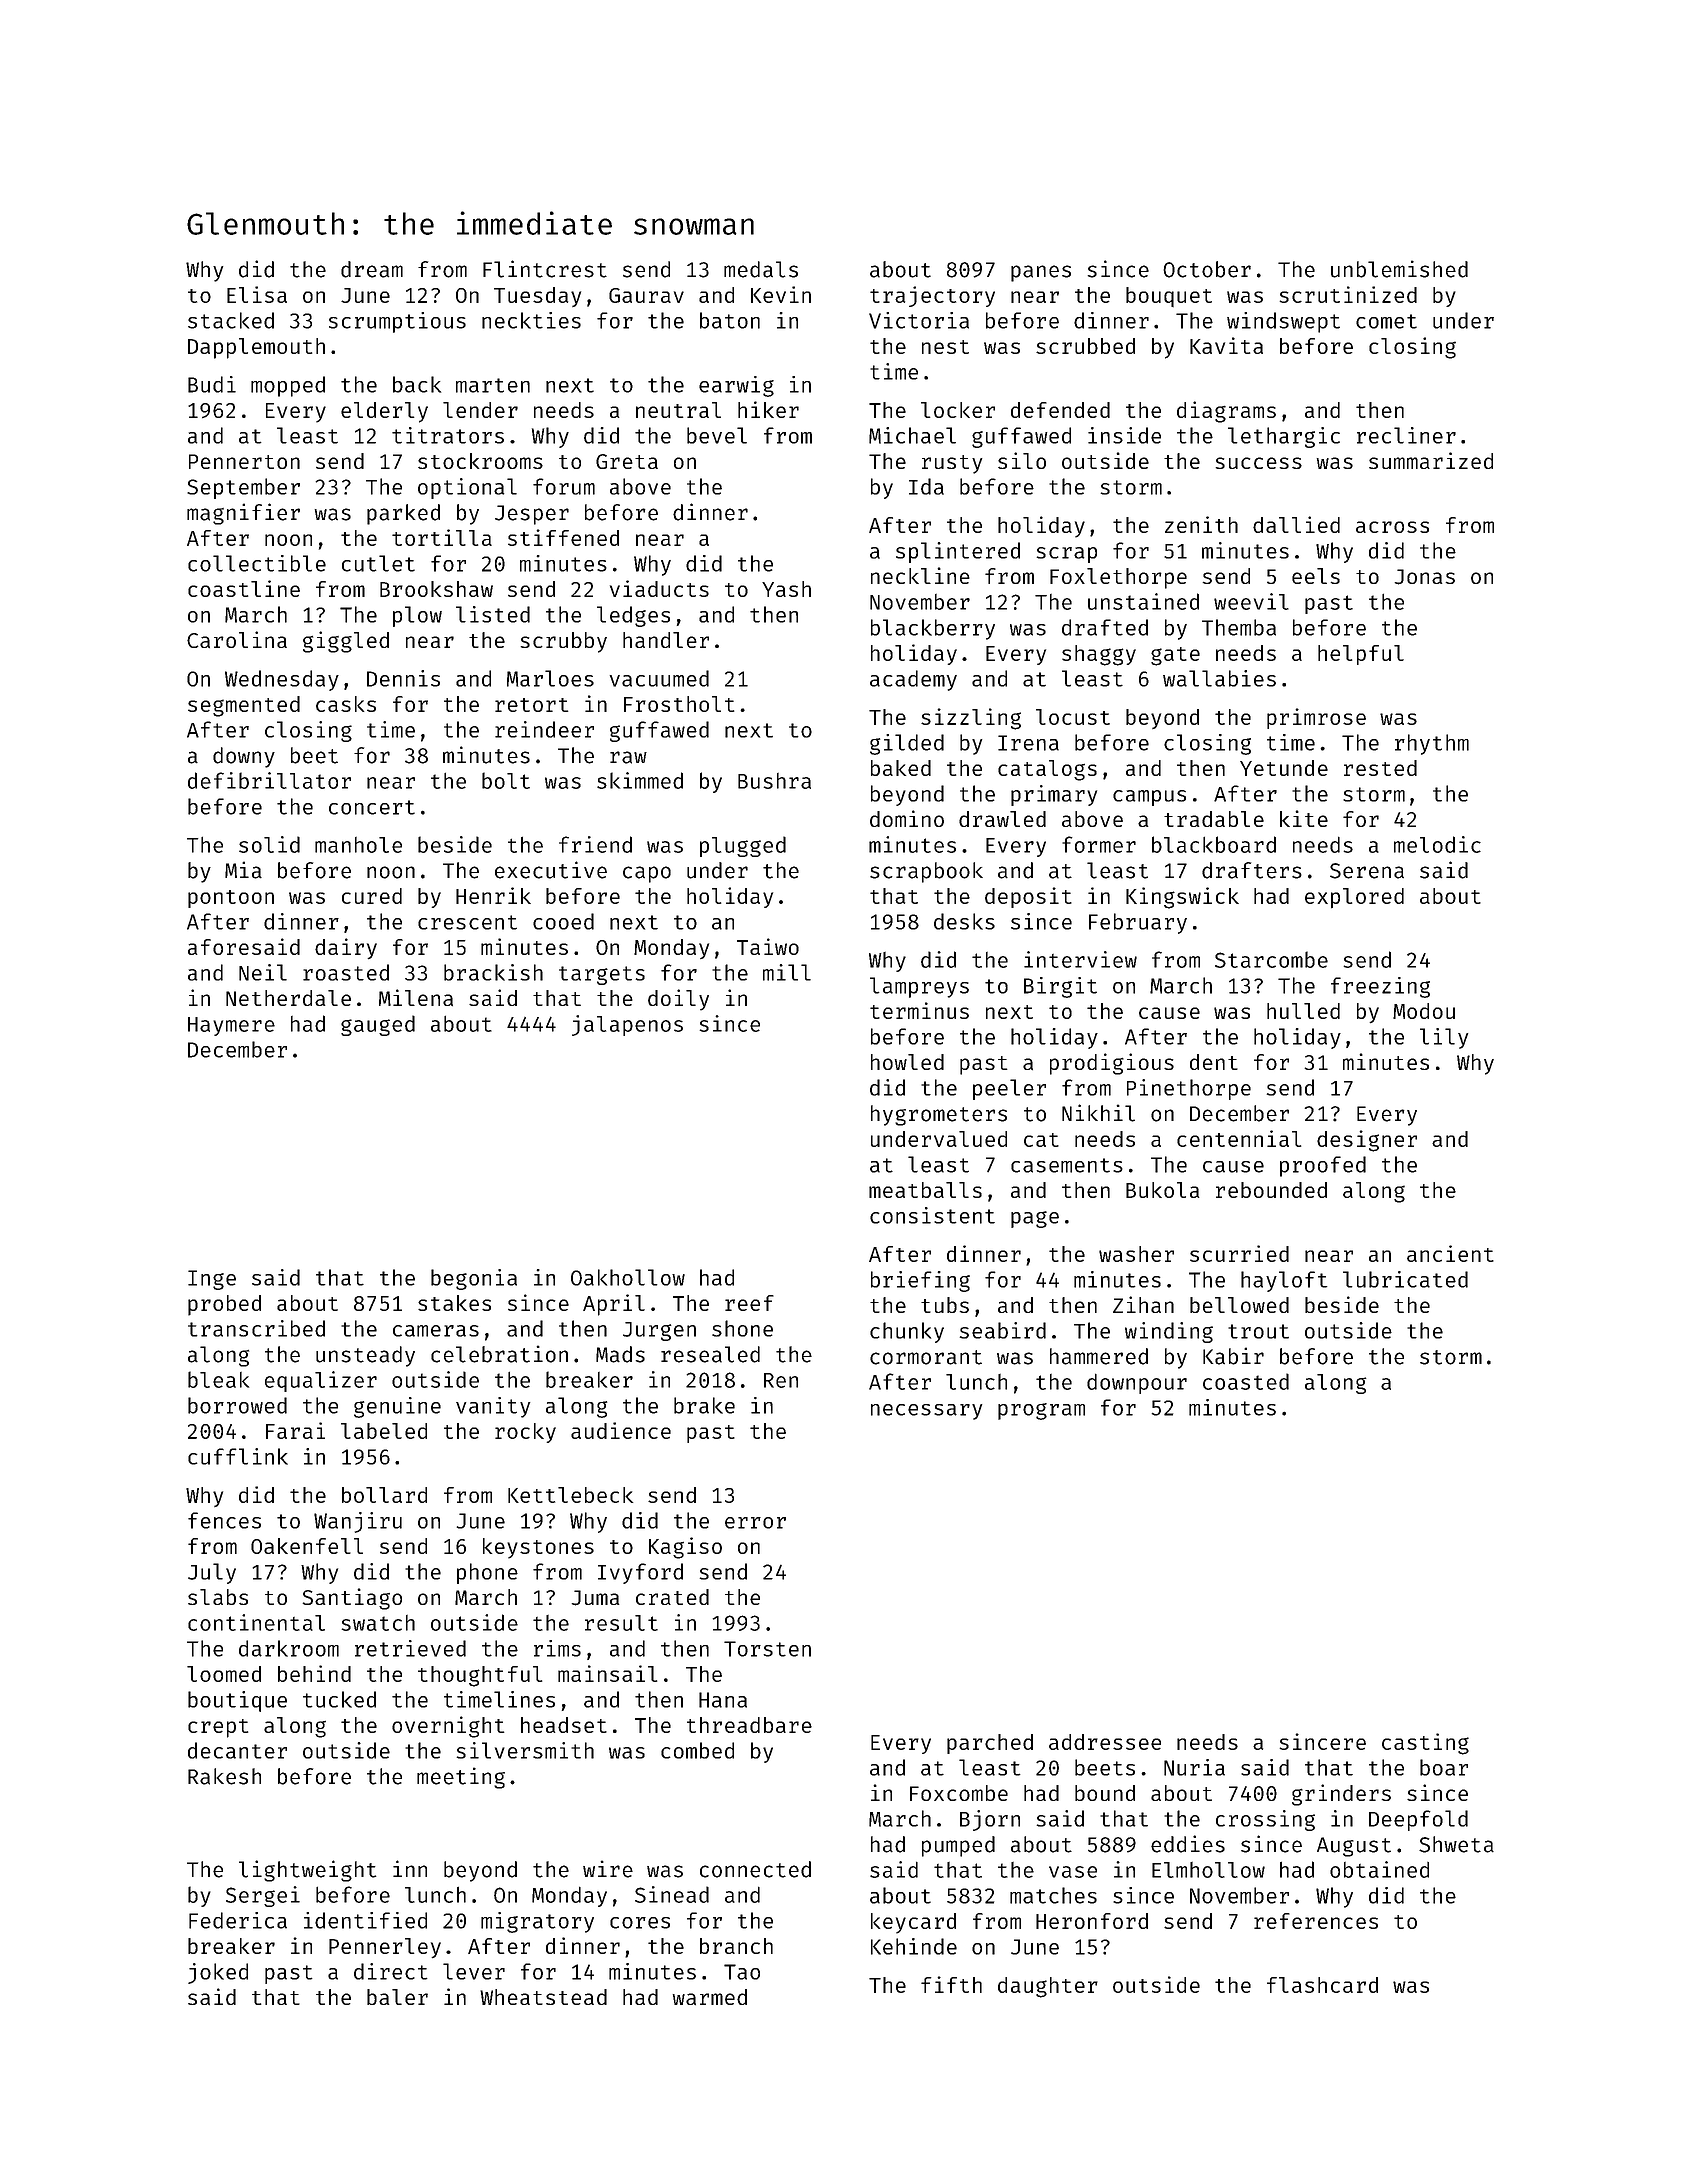 Image resolution: width=1683 pixels, height=2178 pixels. I want to click on bouquet, so click(1169, 297).
